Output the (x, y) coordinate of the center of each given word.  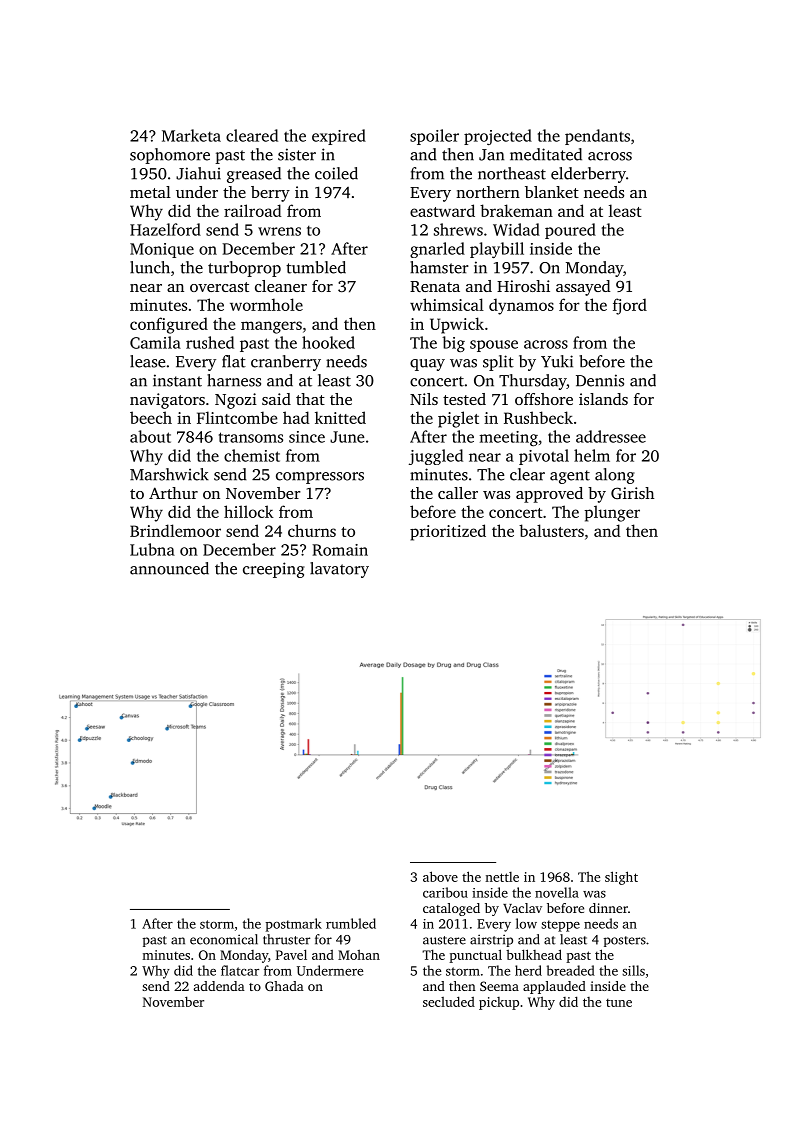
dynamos (521, 306)
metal (150, 192)
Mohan (359, 954)
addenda (219, 986)
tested (464, 399)
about (150, 436)
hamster (439, 267)
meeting (509, 438)
